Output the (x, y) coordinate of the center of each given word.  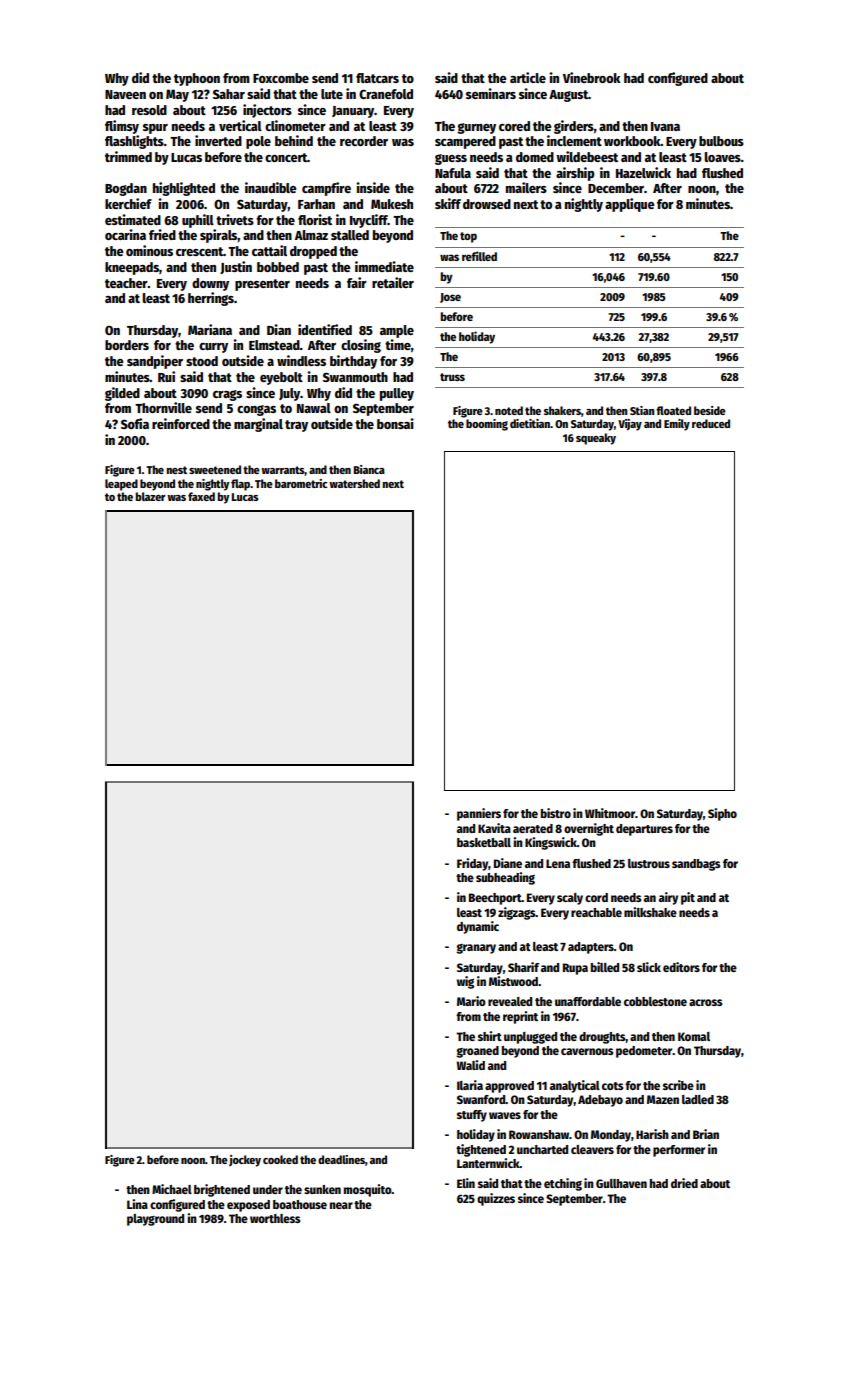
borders (127, 345)
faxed (201, 496)
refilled (479, 256)
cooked (280, 1159)
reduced (711, 423)
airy (668, 898)
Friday (472, 864)
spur (155, 129)
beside (710, 410)
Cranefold (386, 94)
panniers (479, 814)
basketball (484, 842)
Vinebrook (591, 77)
